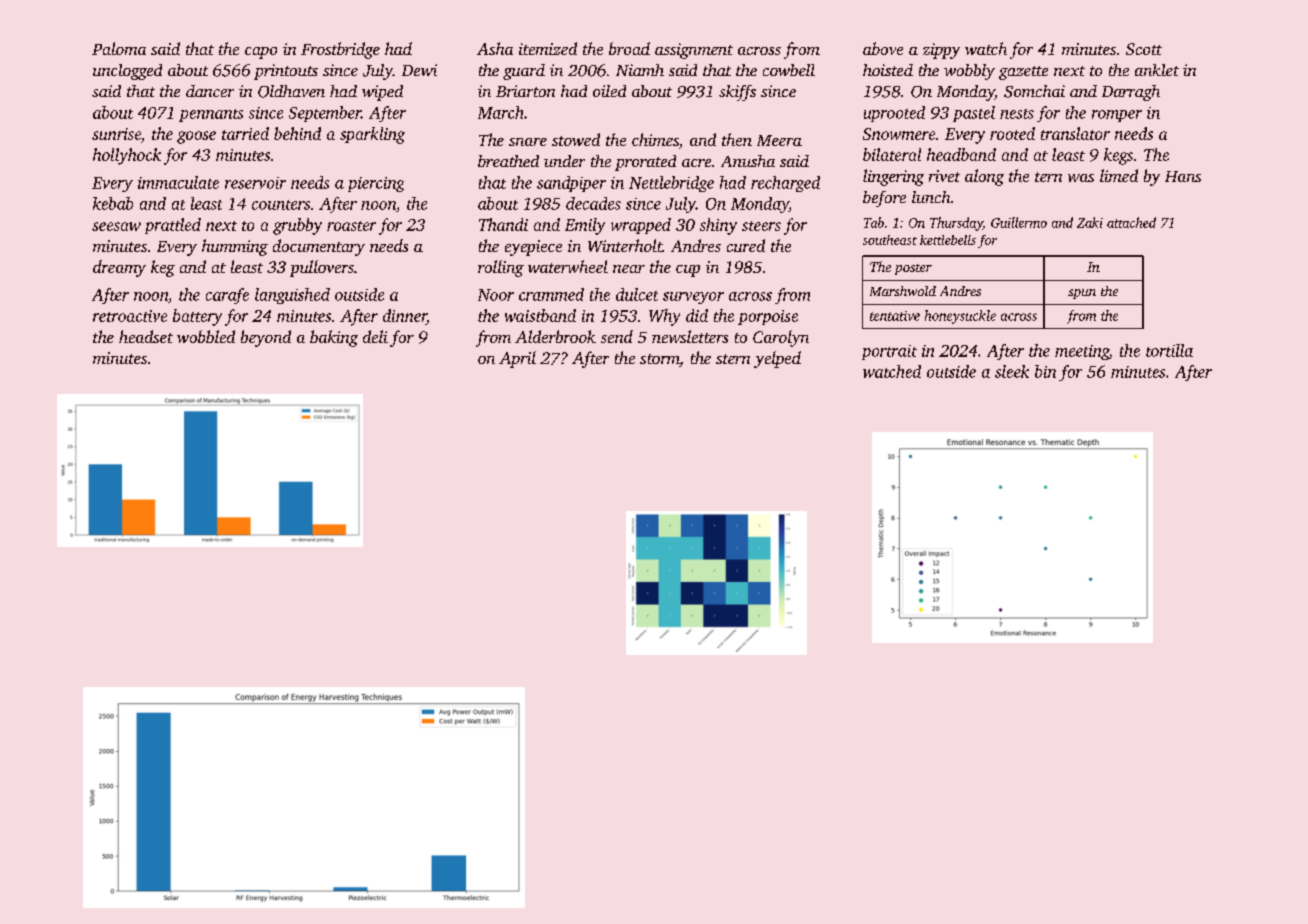 This document has height=924, width=1308. Describe the element at coordinates (746, 245) in the document. I see `cured` at that location.
